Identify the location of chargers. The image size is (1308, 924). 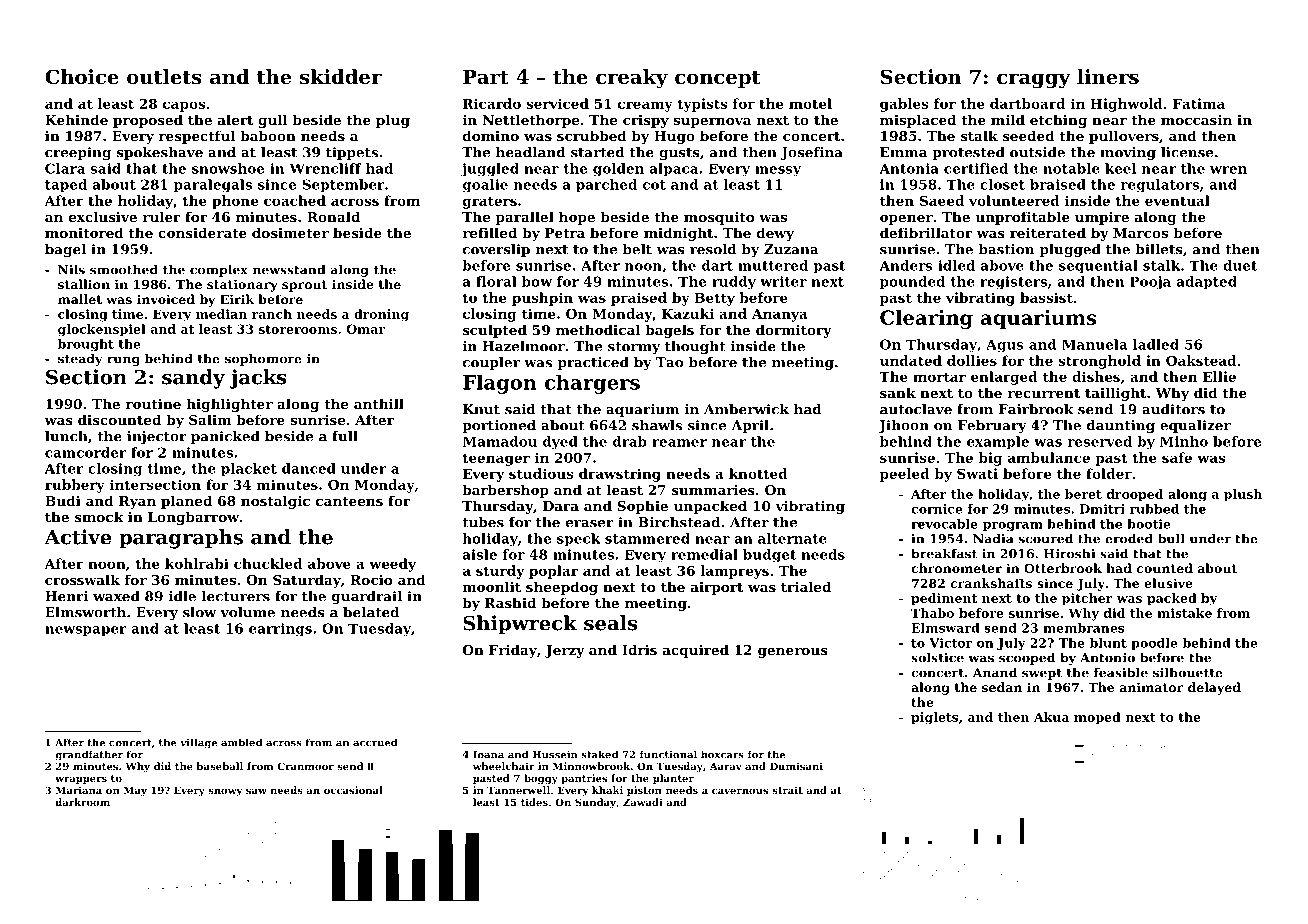
(592, 384).
